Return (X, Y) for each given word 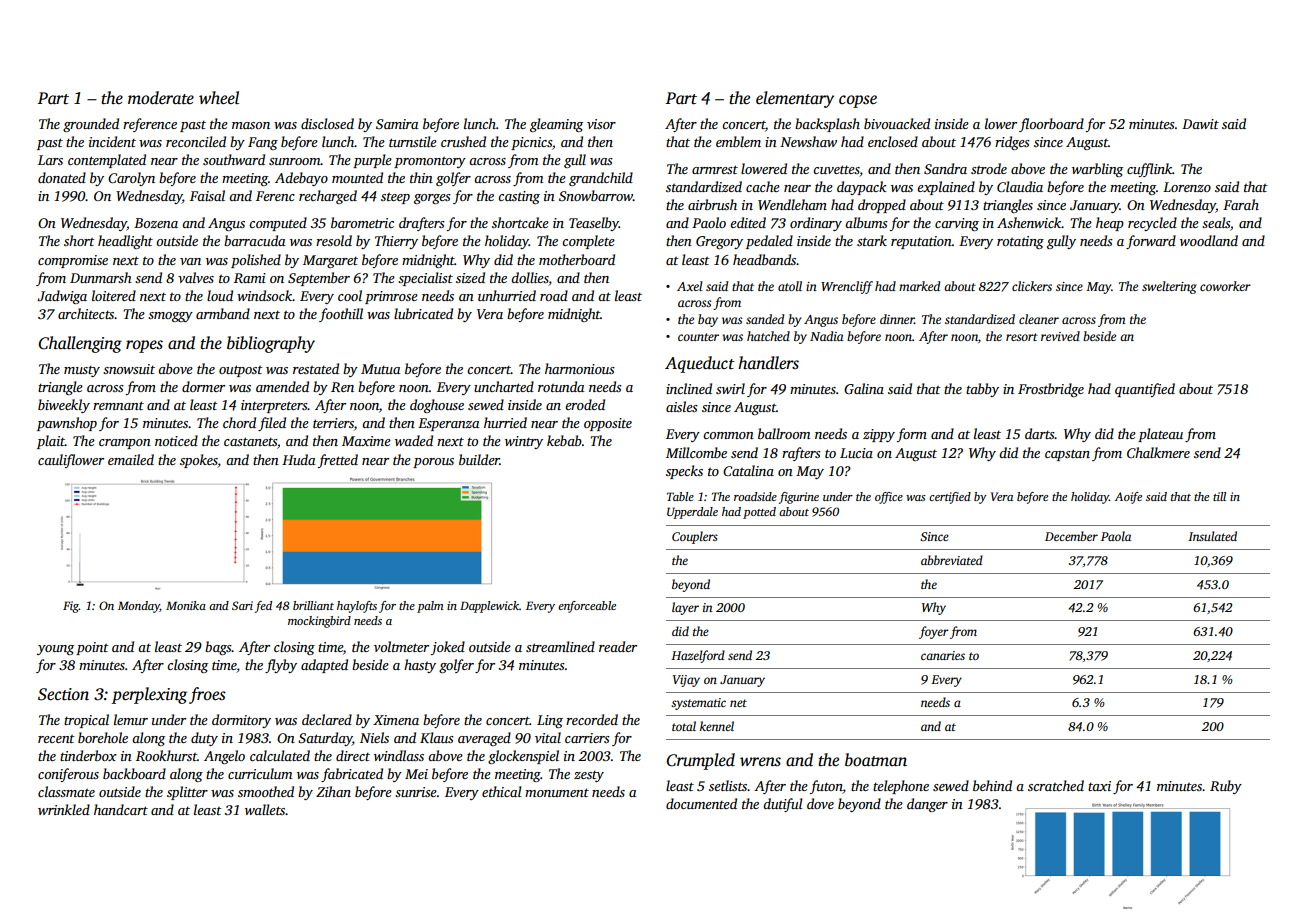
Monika (186, 605)
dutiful (783, 805)
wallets (265, 809)
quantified (1145, 390)
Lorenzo (1187, 187)
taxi (1099, 786)
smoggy (170, 317)
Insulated (1212, 536)
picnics (531, 143)
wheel (219, 98)
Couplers (695, 537)
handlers (768, 363)
